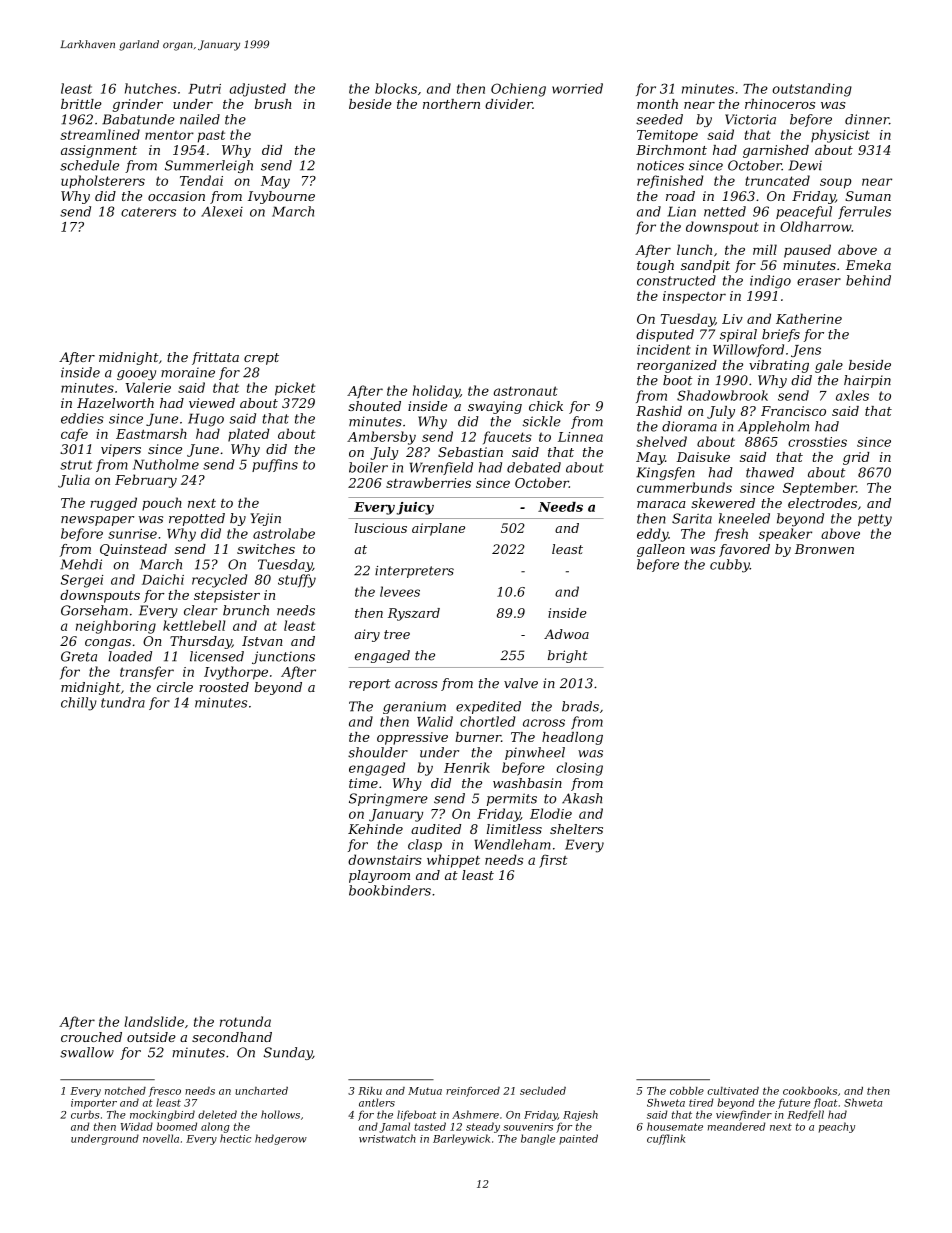 Image resolution: width=952 pixels, height=1233 pixels. Describe the element at coordinates (655, 266) in the screenshot. I see `tough` at that location.
